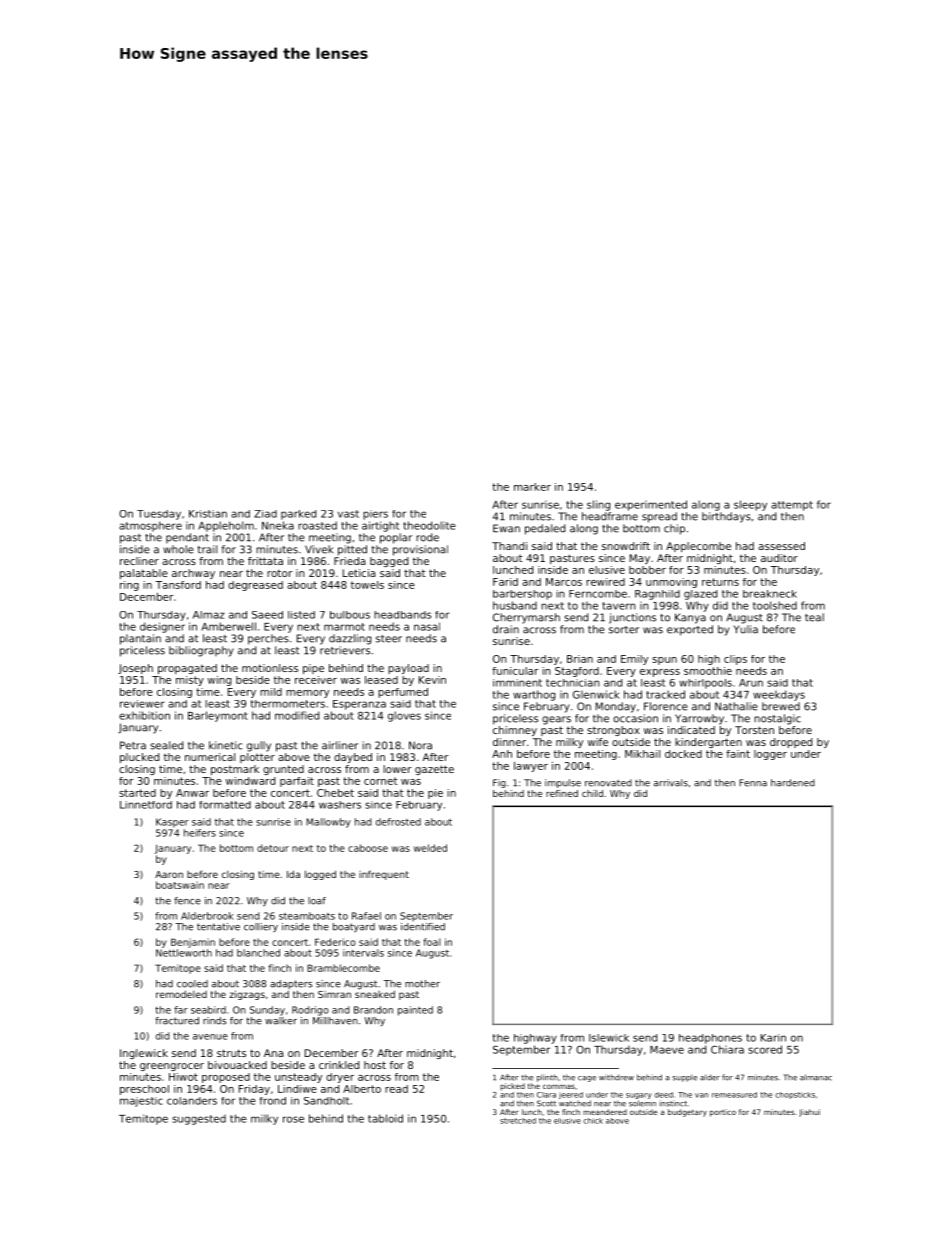  Describe the element at coordinates (592, 793) in the screenshot. I see `child` at that location.
